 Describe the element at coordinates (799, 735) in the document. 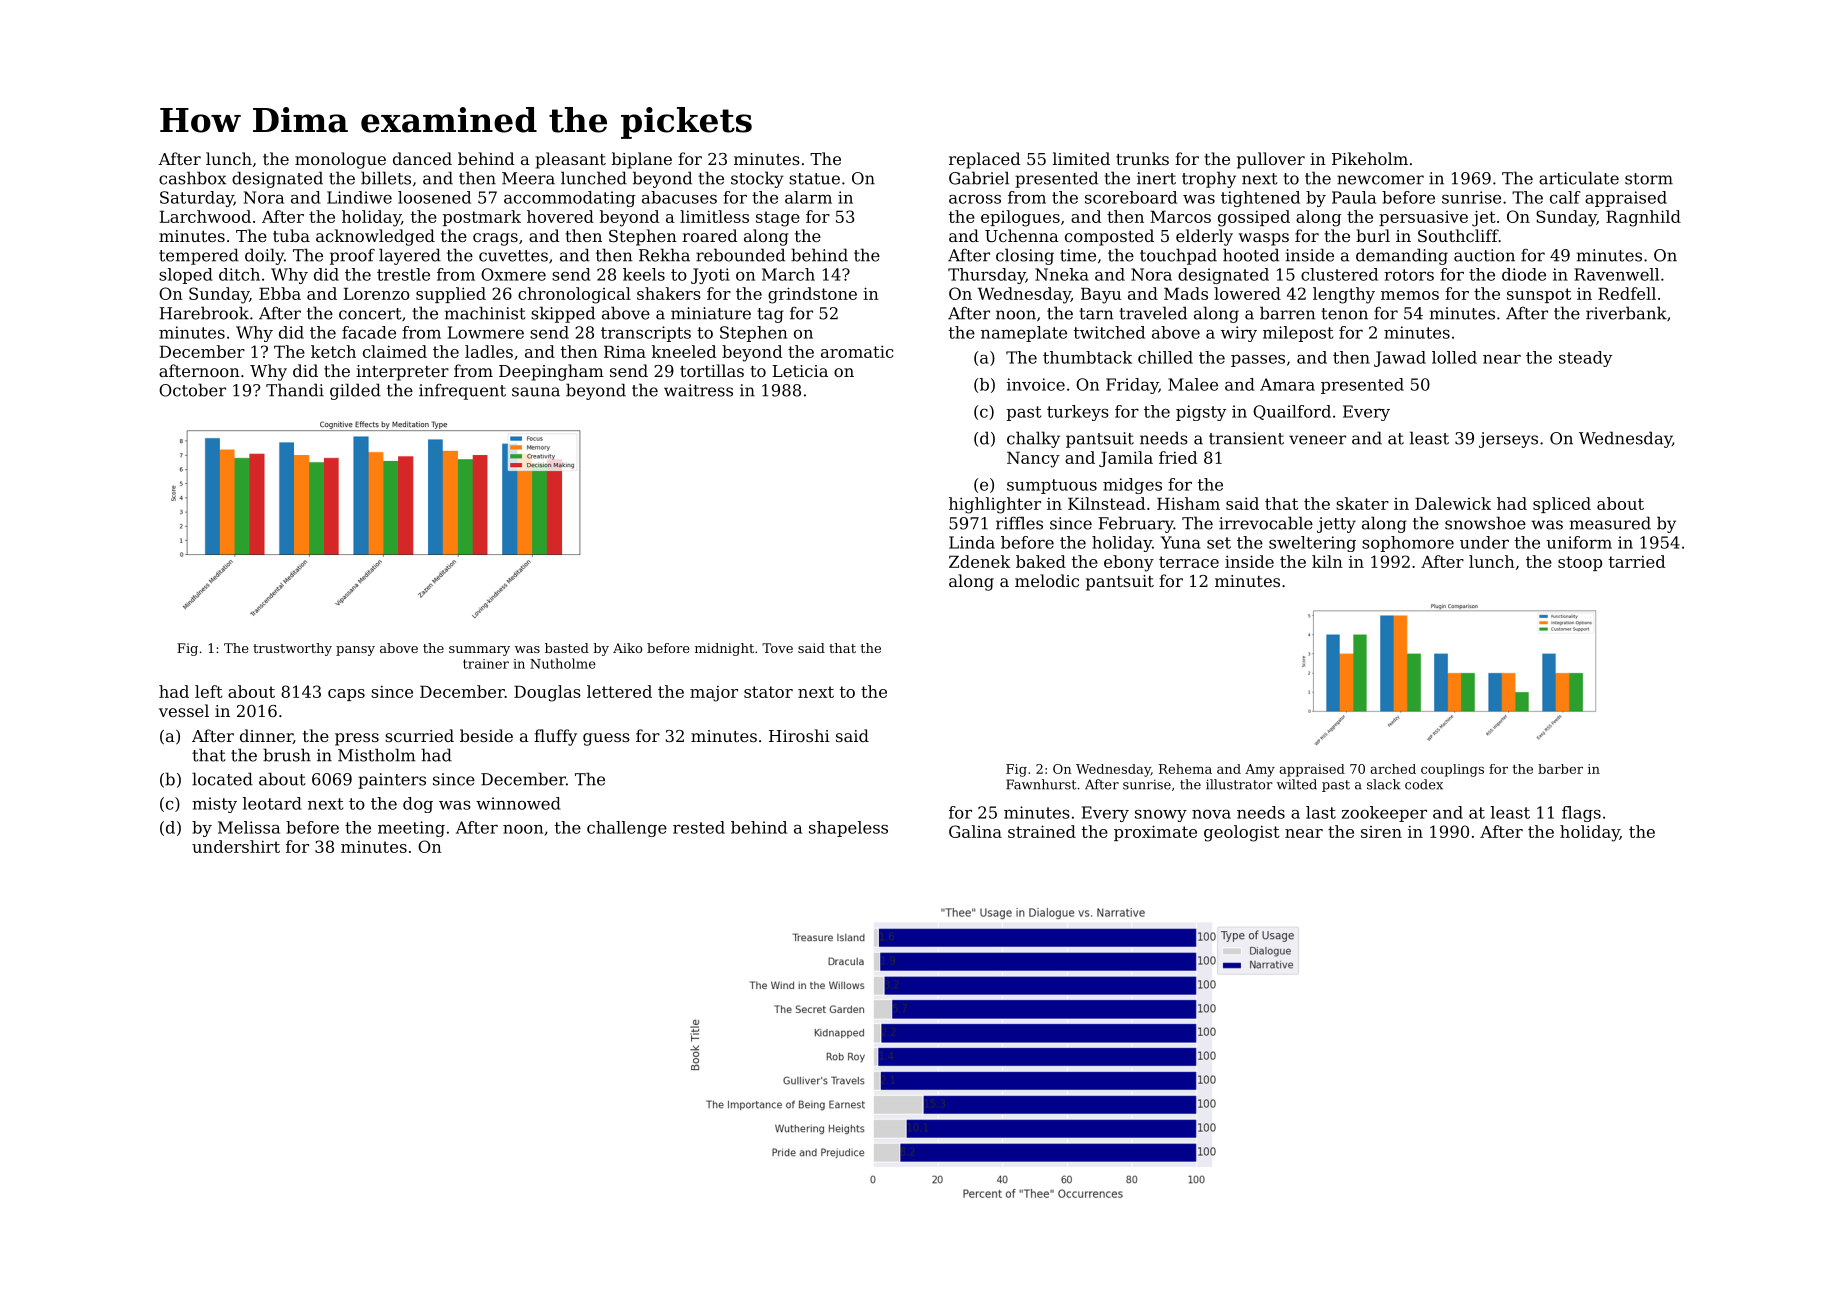

I see `Hiroshi` at that location.
